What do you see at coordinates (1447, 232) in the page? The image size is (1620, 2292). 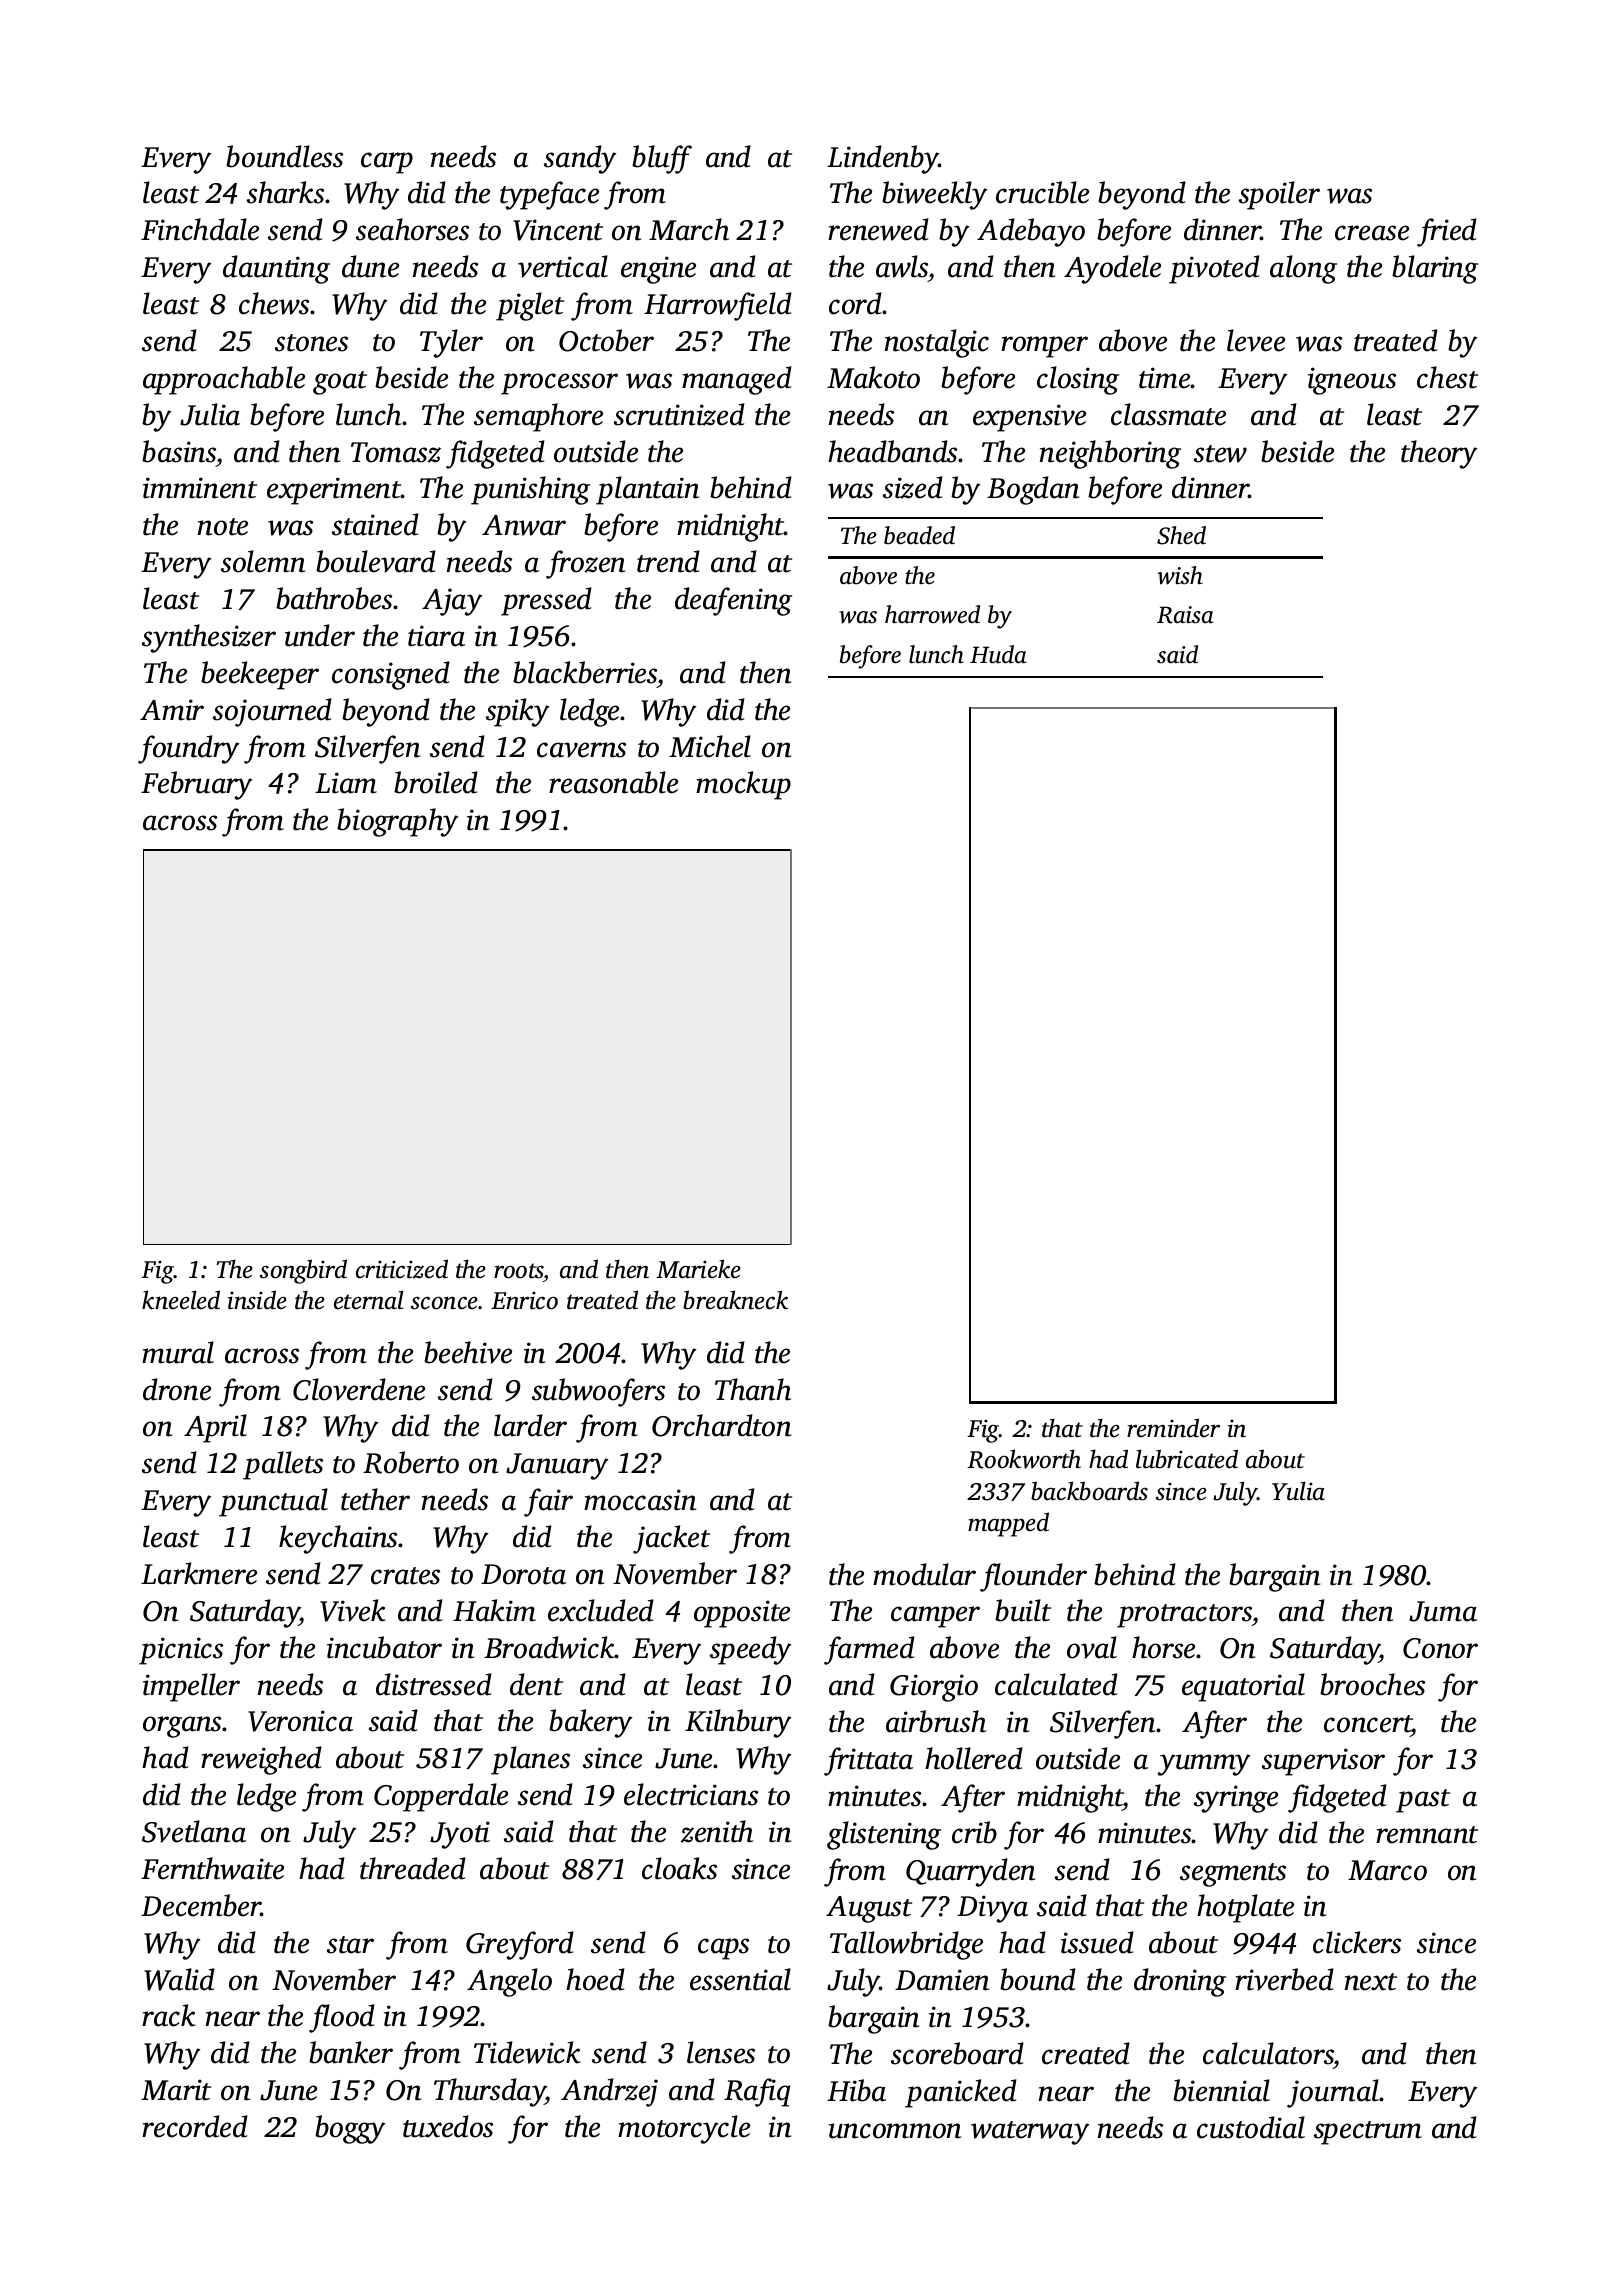 I see `fried` at bounding box center [1447, 232].
